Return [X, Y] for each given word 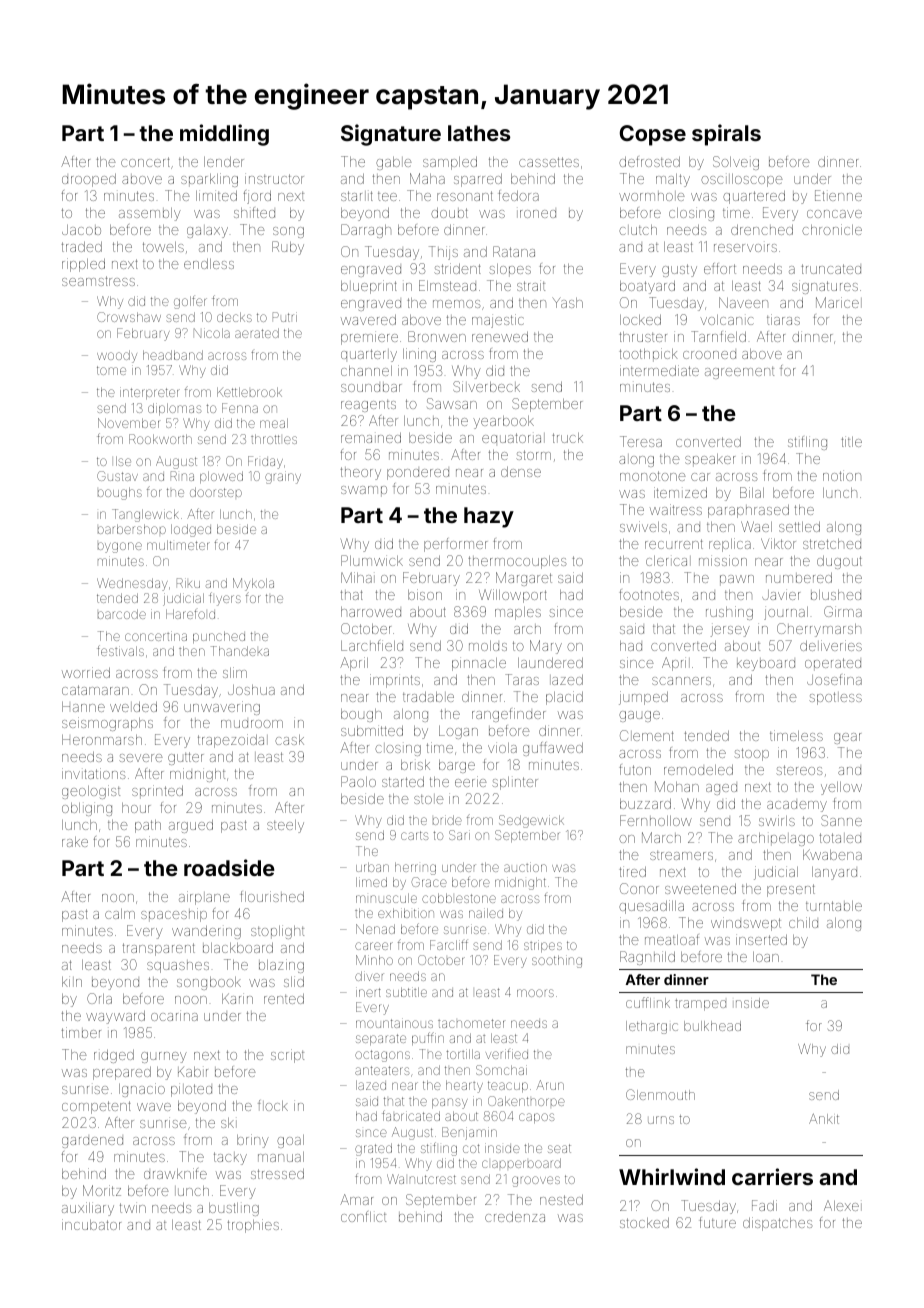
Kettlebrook [249, 392]
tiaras [783, 319]
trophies [253, 1226]
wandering [206, 932]
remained [371, 437]
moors [535, 993]
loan [766, 957]
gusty [679, 270]
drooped [89, 180]
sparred [478, 180]
